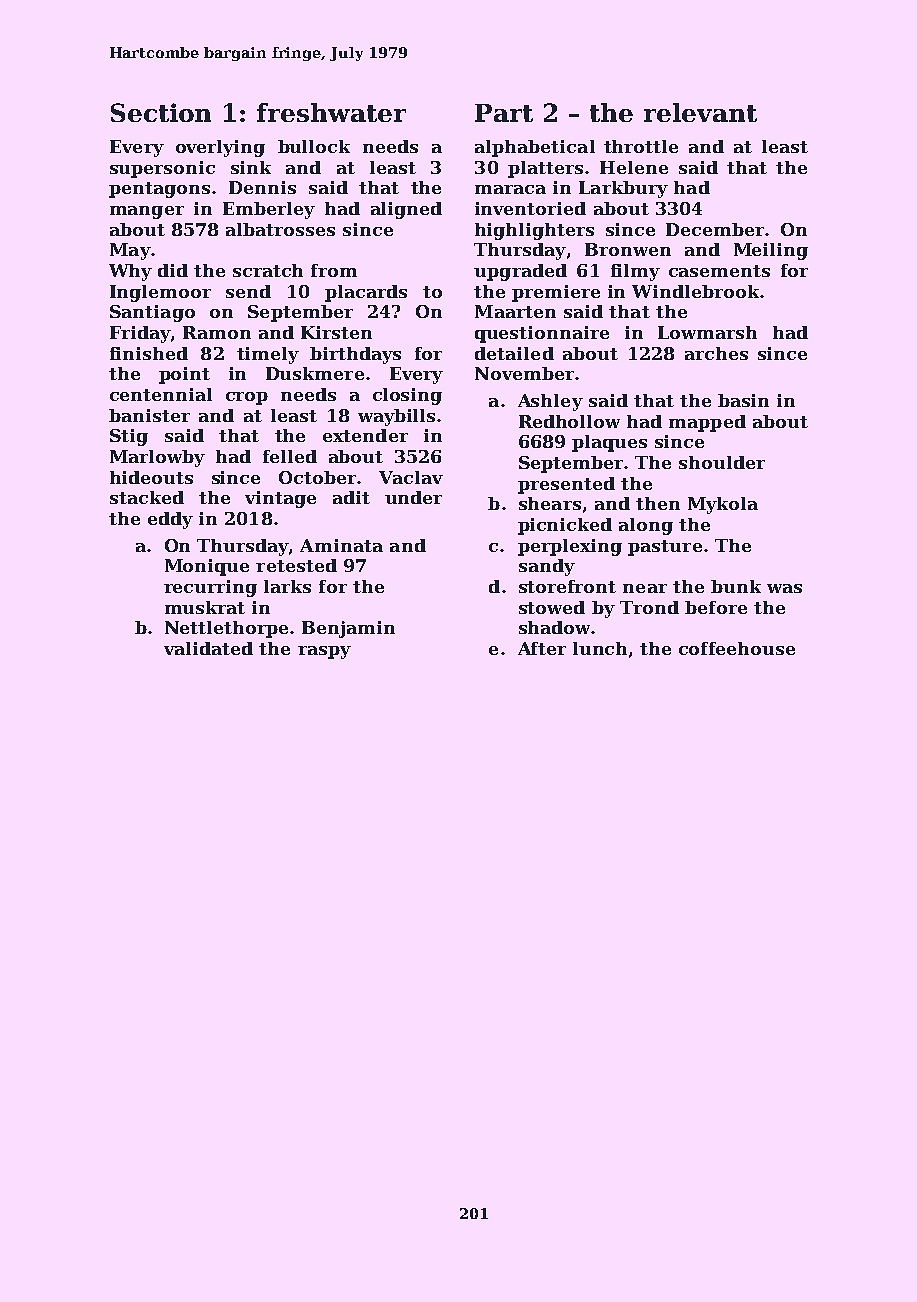  What do you see at coordinates (634, 167) in the screenshot?
I see `Helene` at bounding box center [634, 167].
